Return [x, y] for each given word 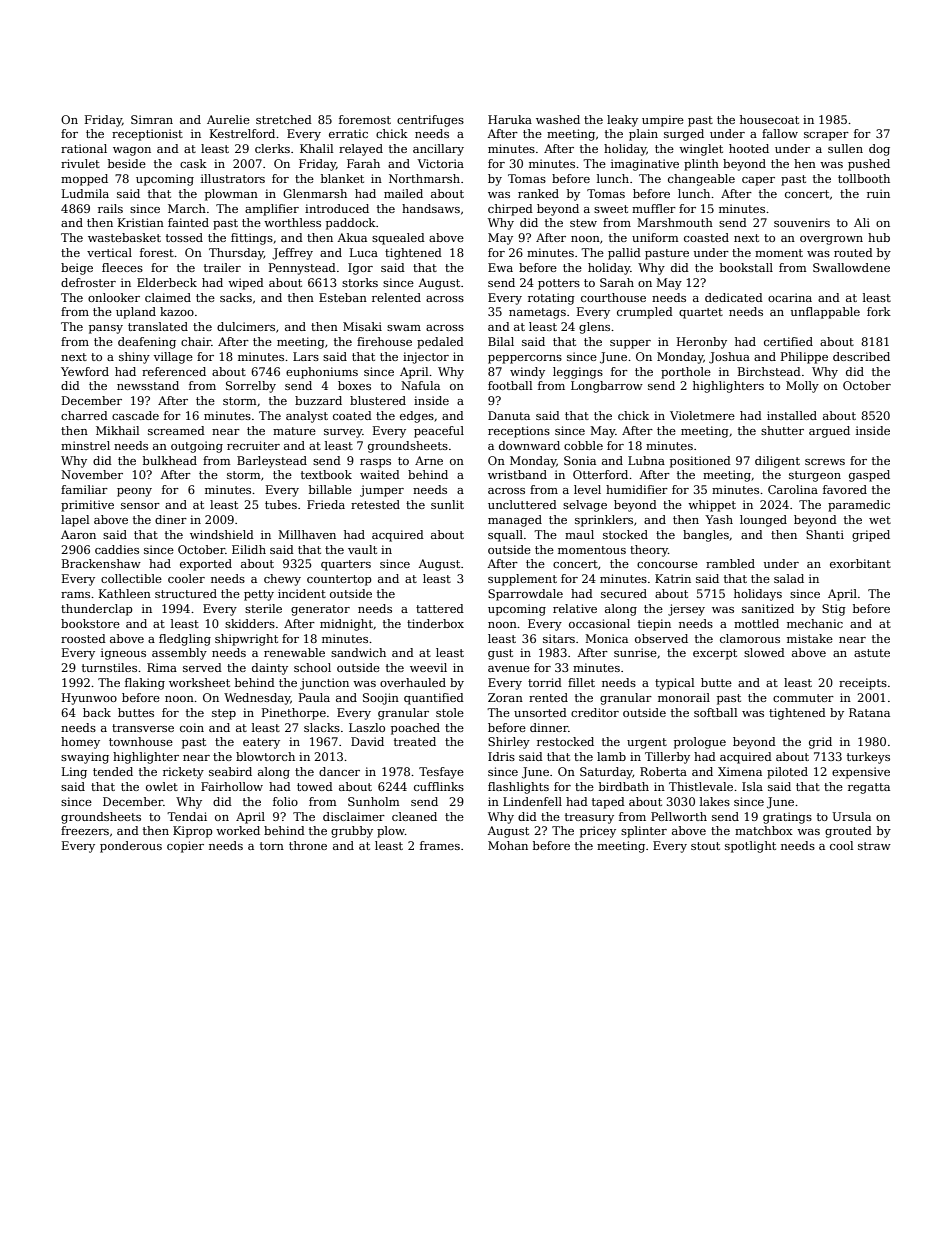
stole [450, 712]
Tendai [187, 816]
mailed [403, 193]
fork [879, 311]
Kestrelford [242, 133]
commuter [803, 698]
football [510, 385]
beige [77, 269]
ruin [878, 193]
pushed [869, 165]
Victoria [440, 163]
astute [872, 653]
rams [75, 595]
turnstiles [109, 667]
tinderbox [435, 623]
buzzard [318, 400]
